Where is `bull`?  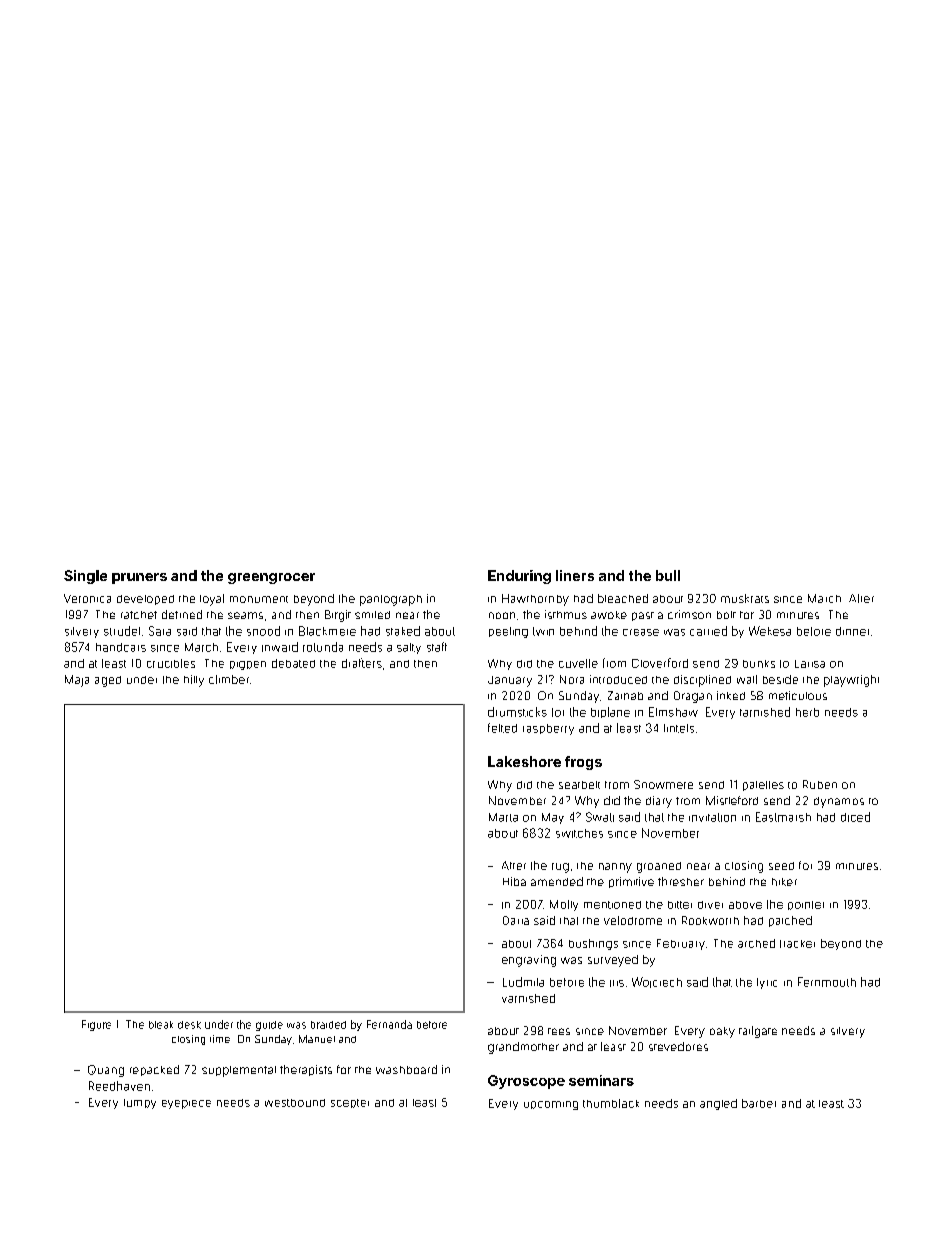
bull is located at coordinates (668, 575).
